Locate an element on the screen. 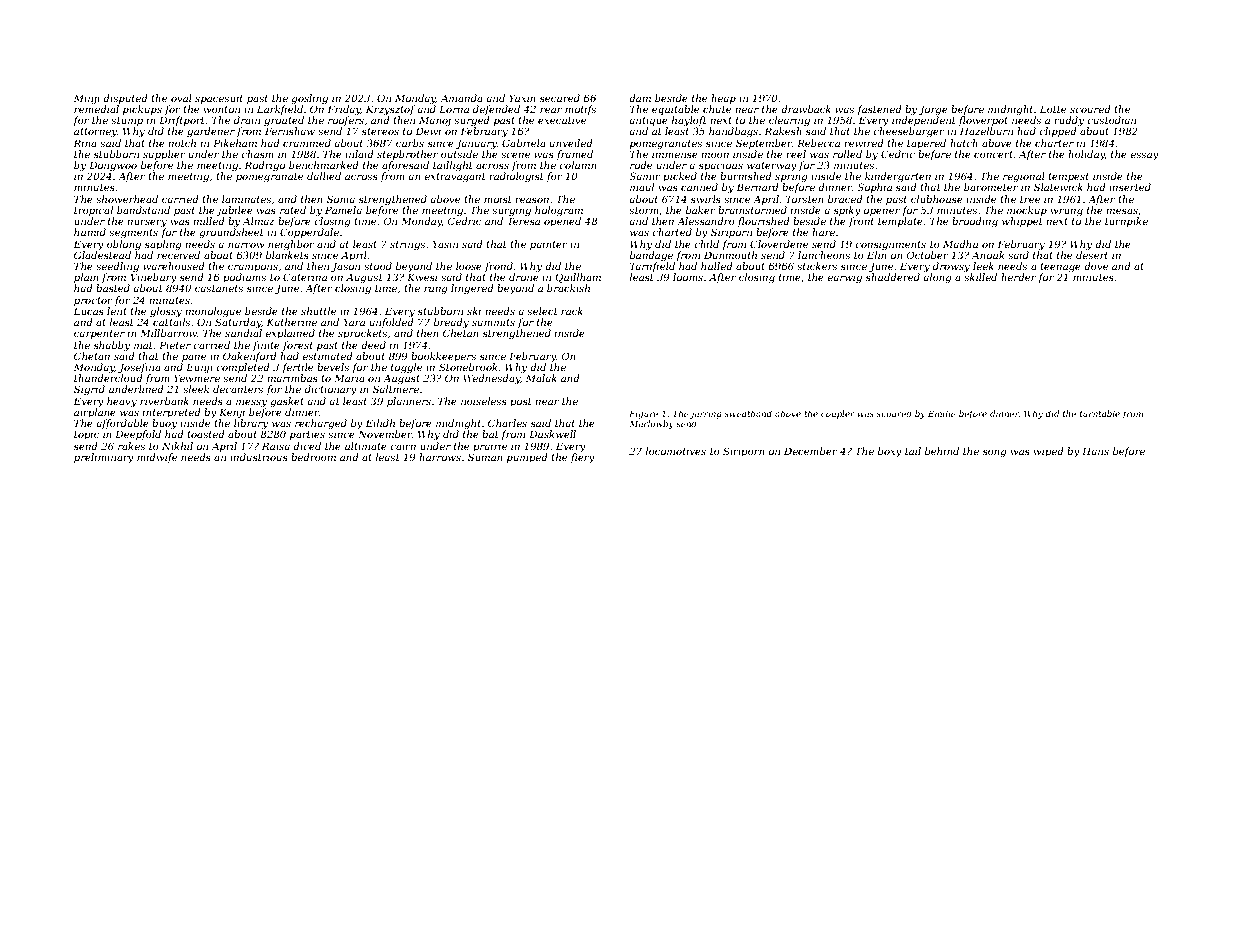 The width and height of the screenshot is (1233, 952). locomotives is located at coordinates (676, 451).
